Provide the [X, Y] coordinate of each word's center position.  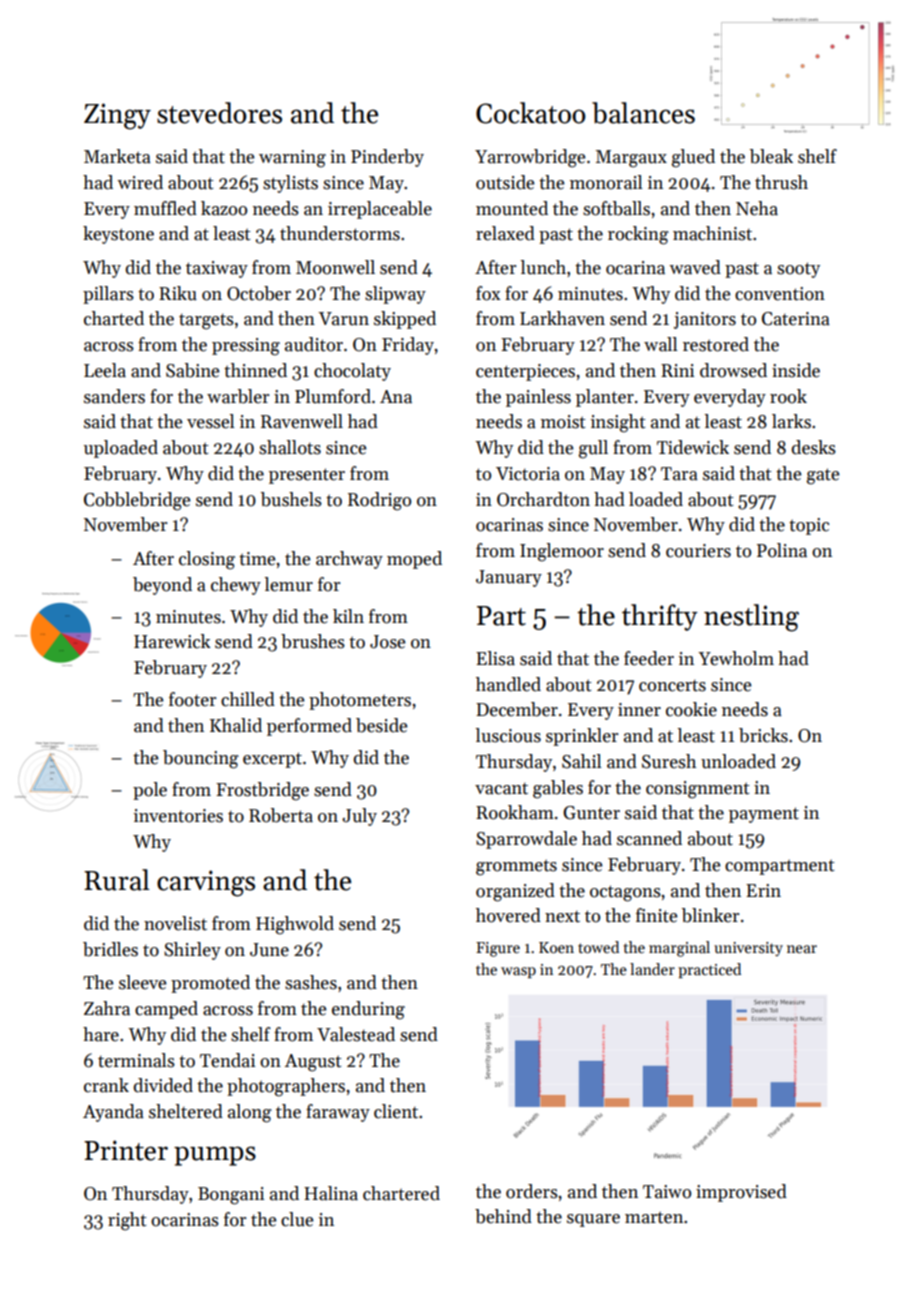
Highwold [295, 925]
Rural [117, 880]
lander [652, 969]
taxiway [217, 269]
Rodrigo [379, 501]
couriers [698, 551]
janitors [705, 320]
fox [488, 293]
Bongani [231, 1196]
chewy [236, 586]
